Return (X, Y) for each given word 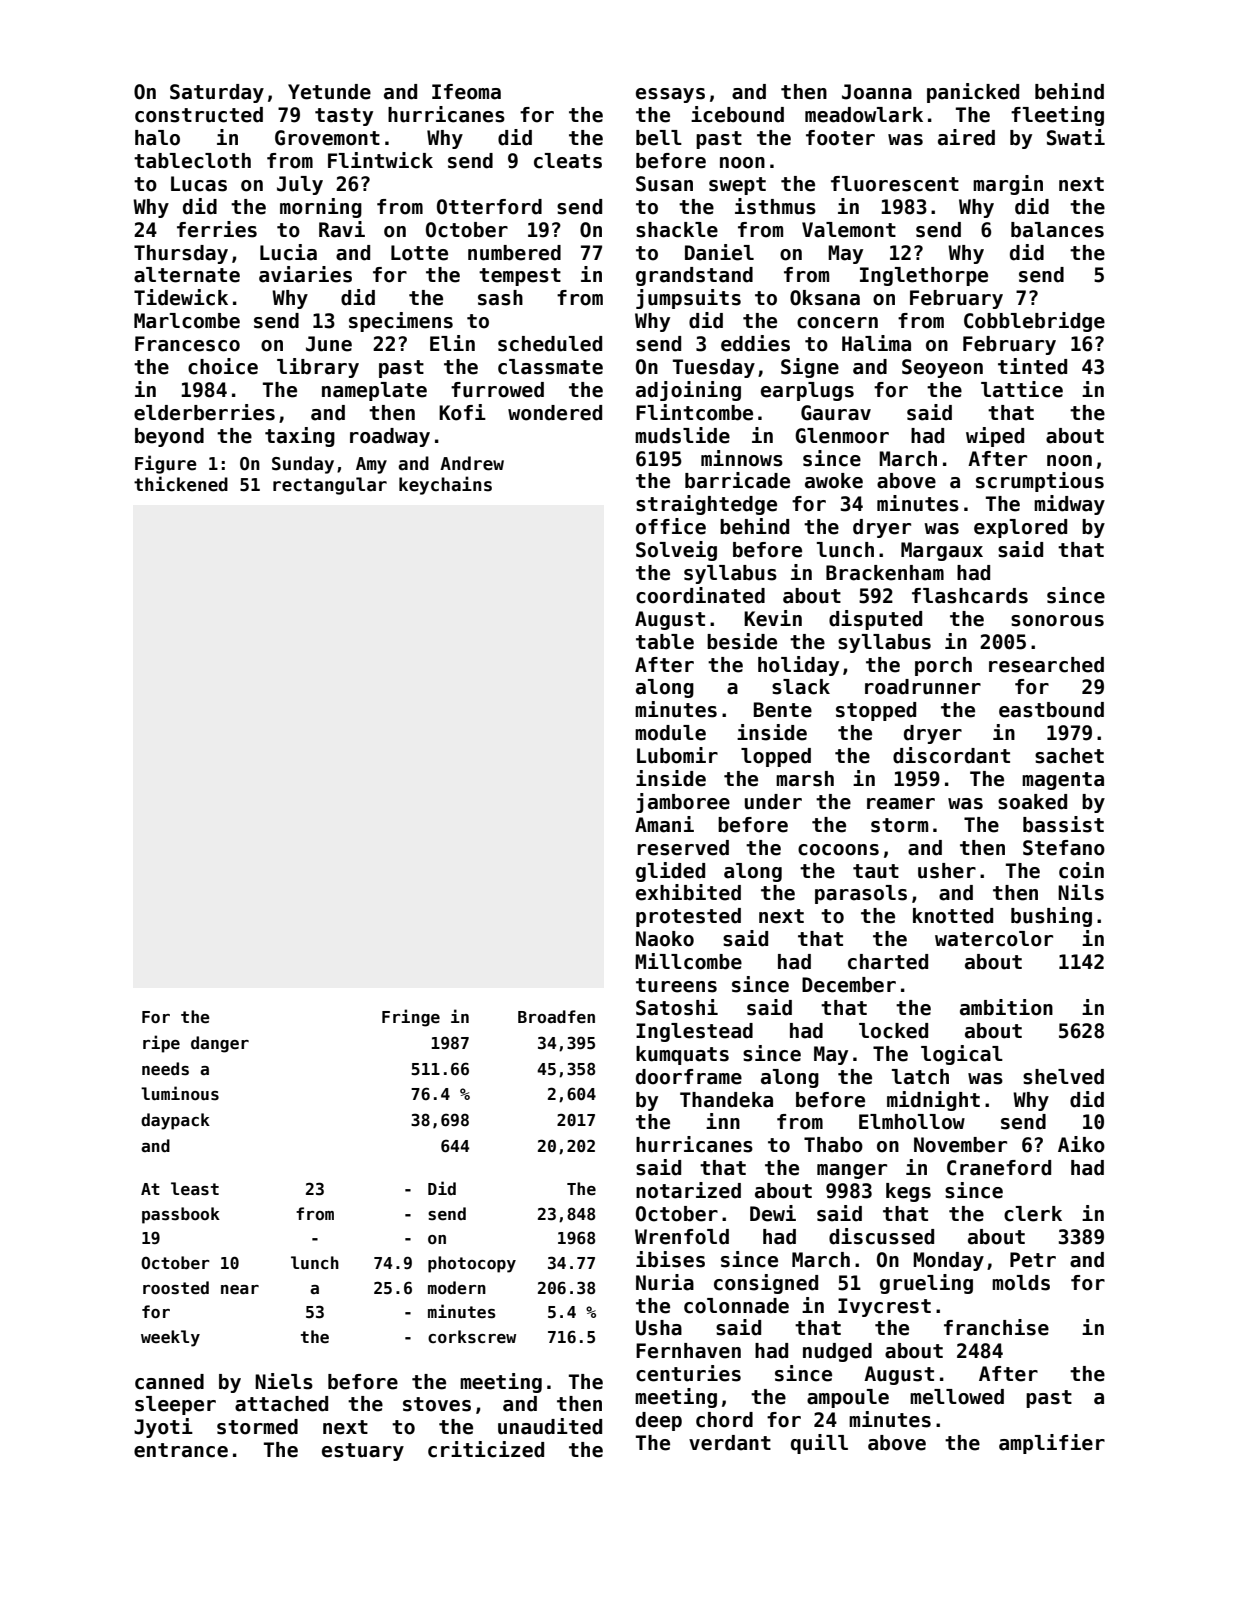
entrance (181, 1450)
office (671, 526)
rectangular (330, 486)
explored (1020, 528)
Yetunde (329, 92)
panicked (973, 93)
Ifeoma (466, 92)
